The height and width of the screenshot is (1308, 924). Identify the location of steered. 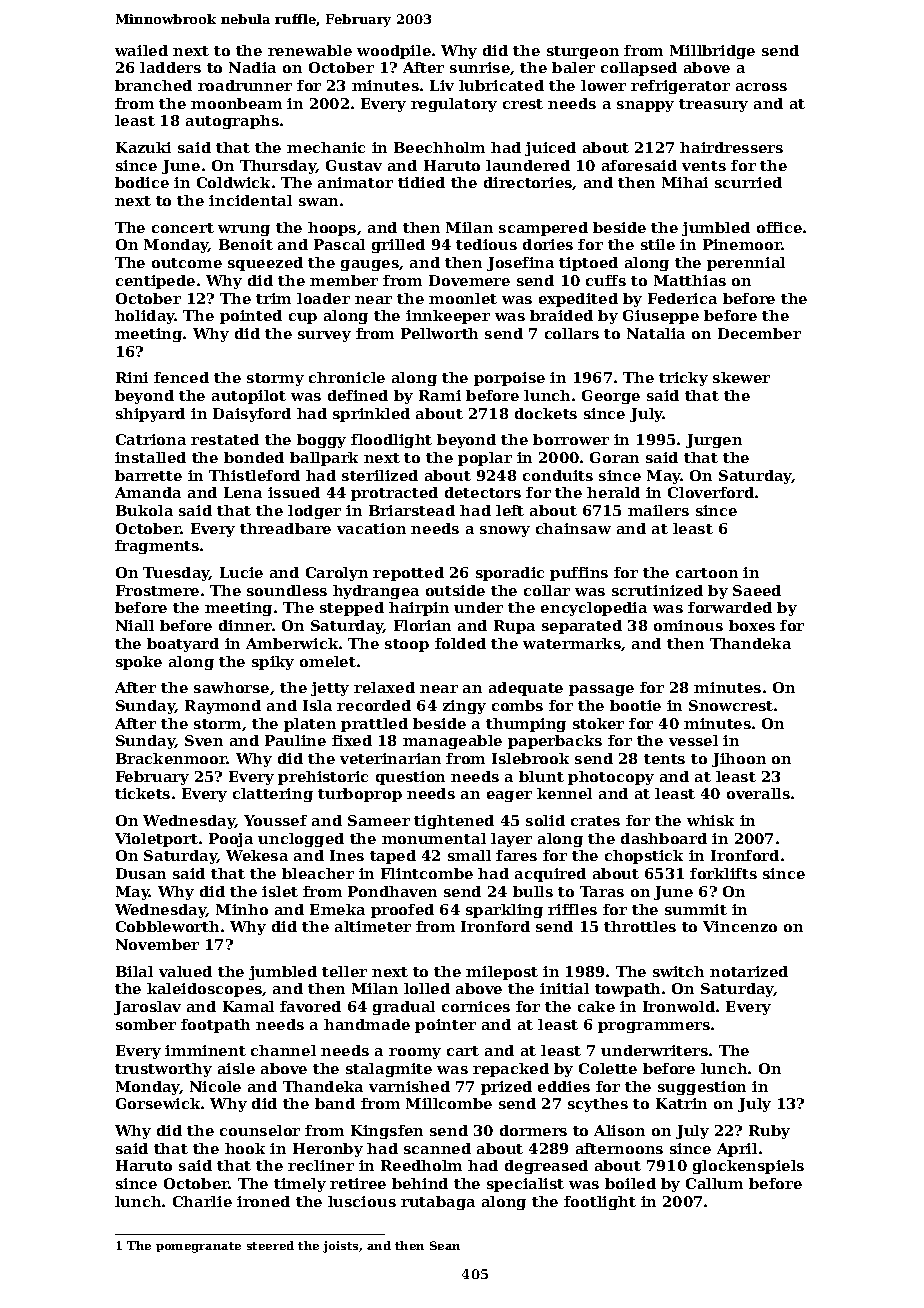
(270, 1245).
